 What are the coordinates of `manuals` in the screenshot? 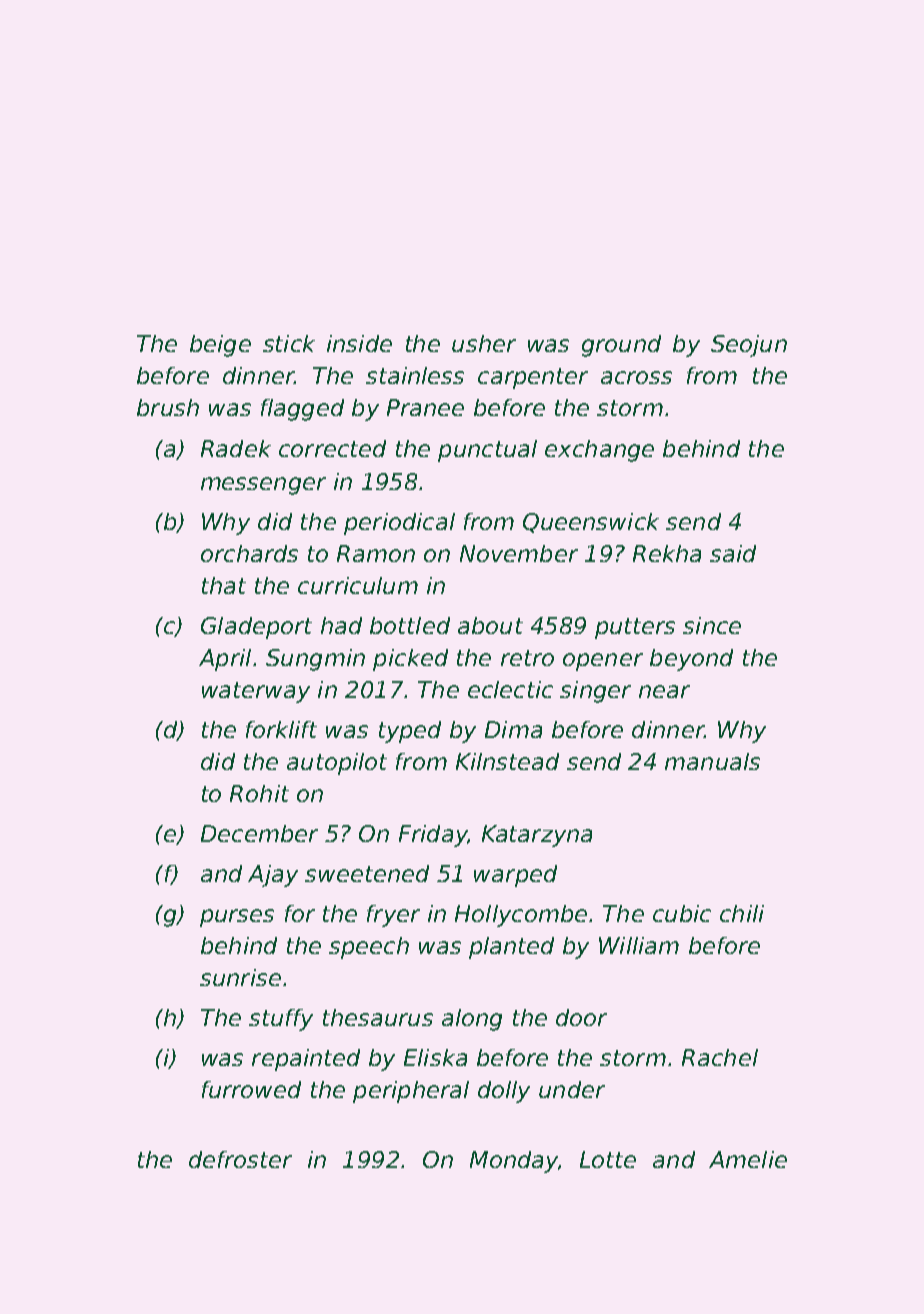 It's located at (712, 761).
